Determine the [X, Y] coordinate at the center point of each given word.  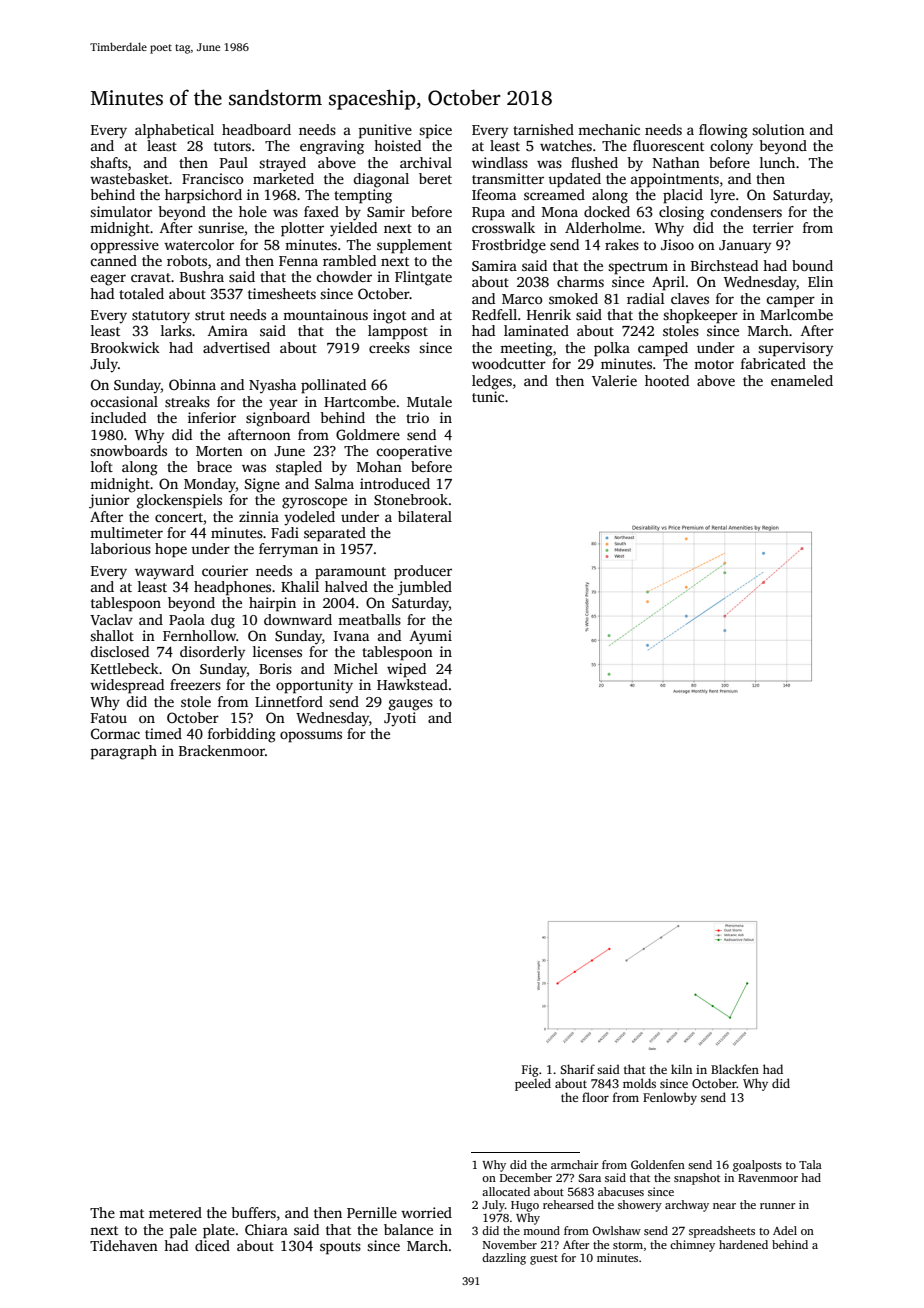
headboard [256, 129]
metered [175, 1212]
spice [435, 131]
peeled [533, 1084]
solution [778, 129]
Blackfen [735, 1069]
